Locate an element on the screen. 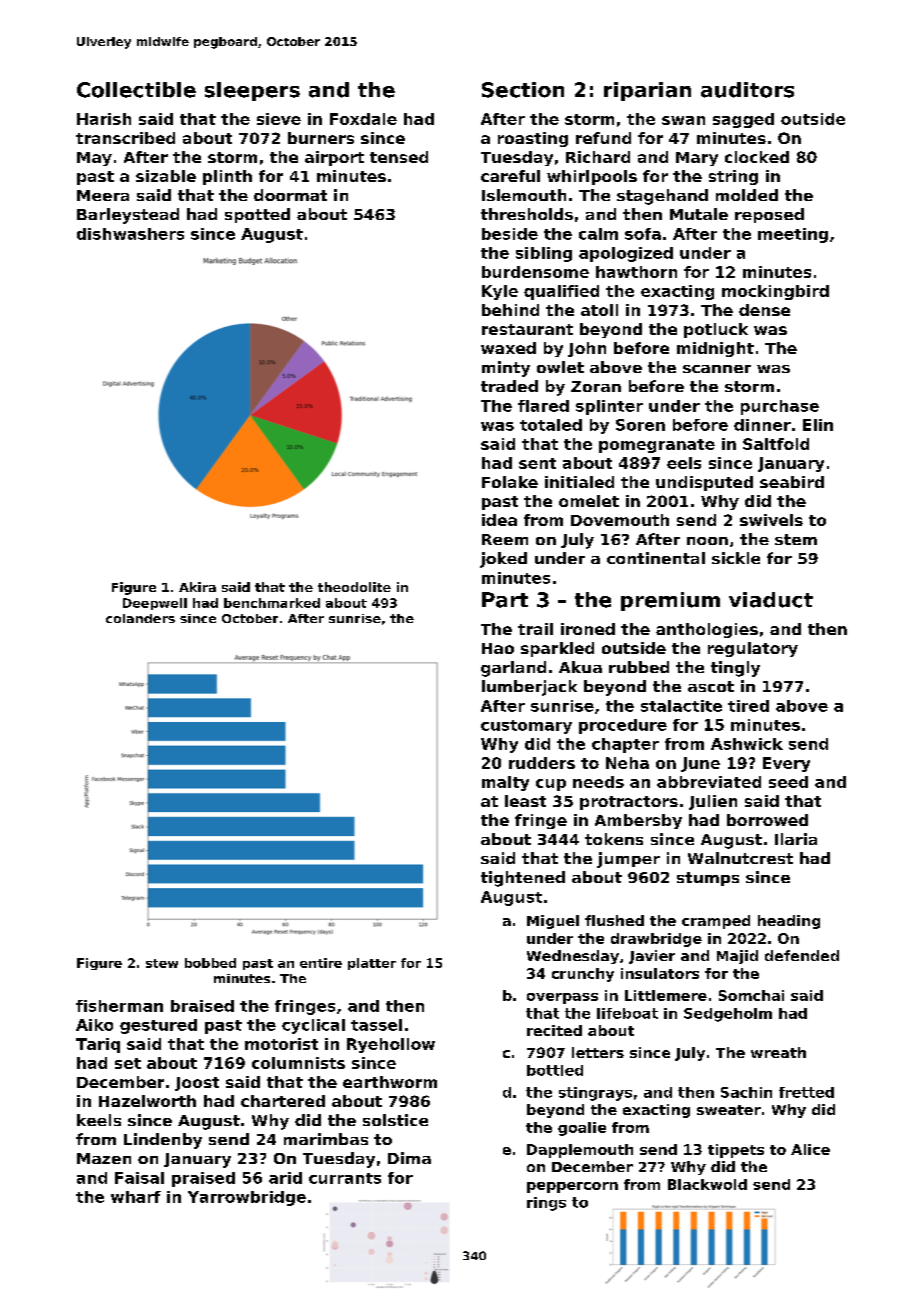 This screenshot has height=1308, width=924. Miguel is located at coordinates (553, 922).
